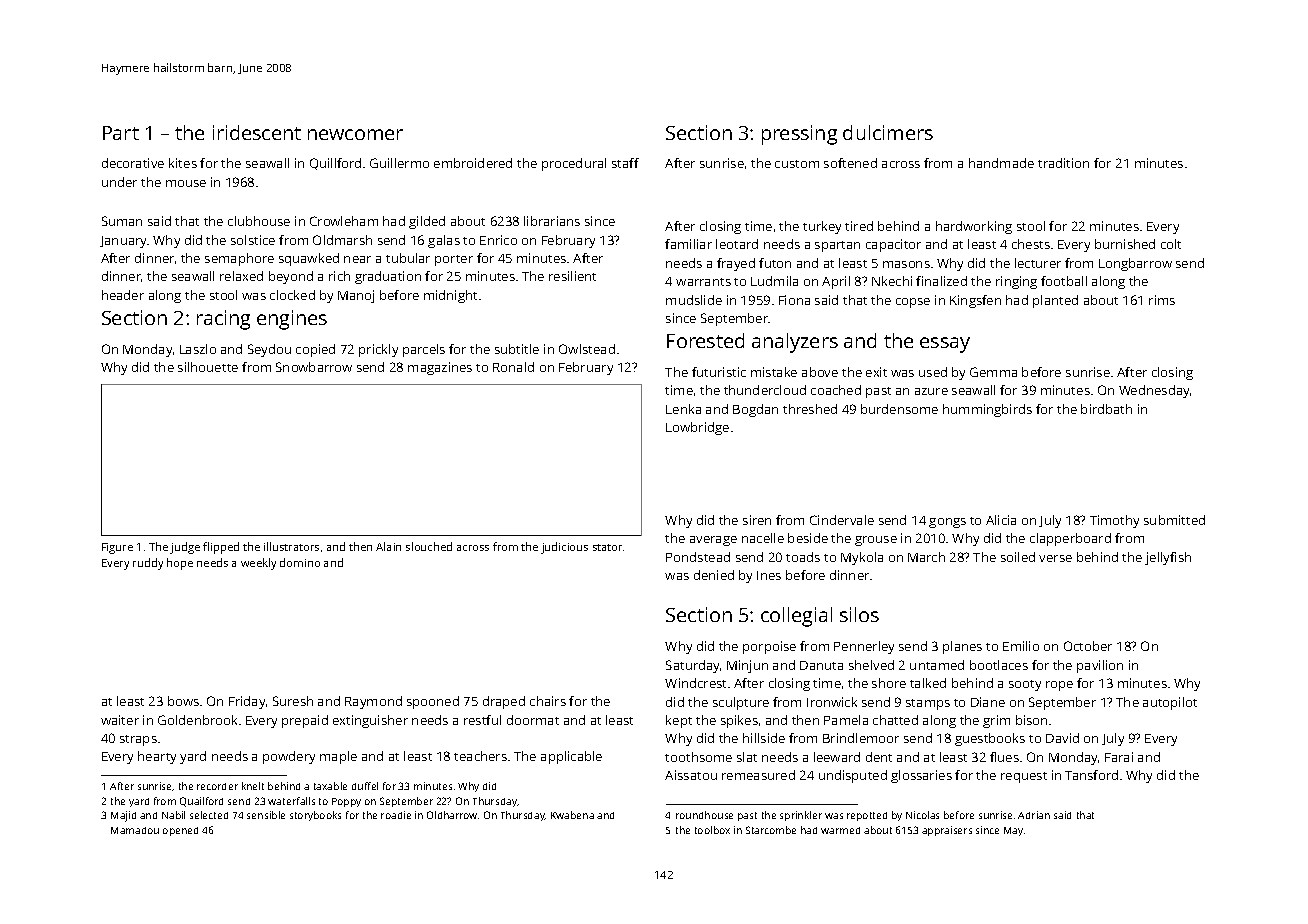 The image size is (1308, 924). What do you see at coordinates (1106, 409) in the screenshot?
I see `birdbath` at bounding box center [1106, 409].
